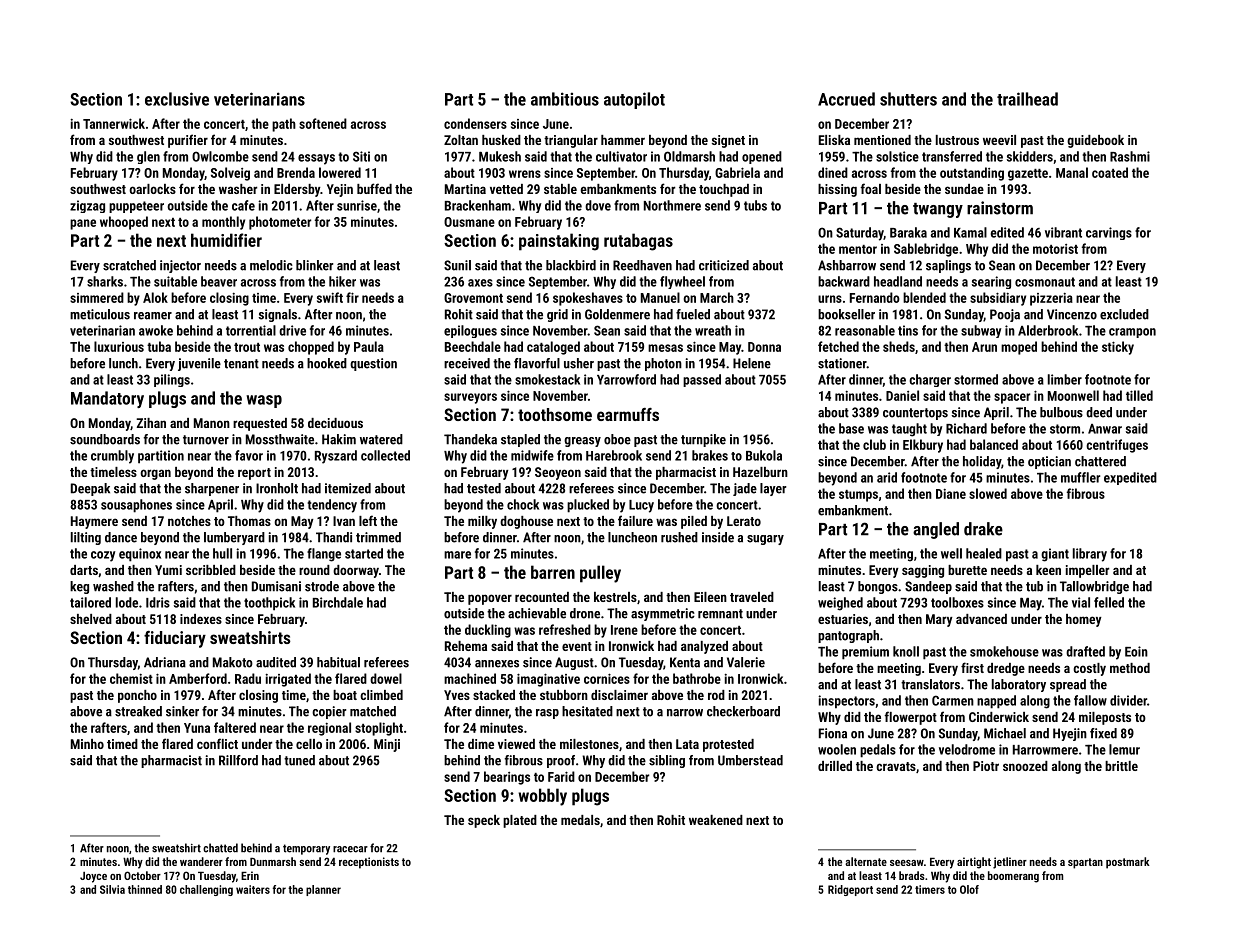  Describe the element at coordinates (1065, 379) in the image. I see `limber` at that location.
